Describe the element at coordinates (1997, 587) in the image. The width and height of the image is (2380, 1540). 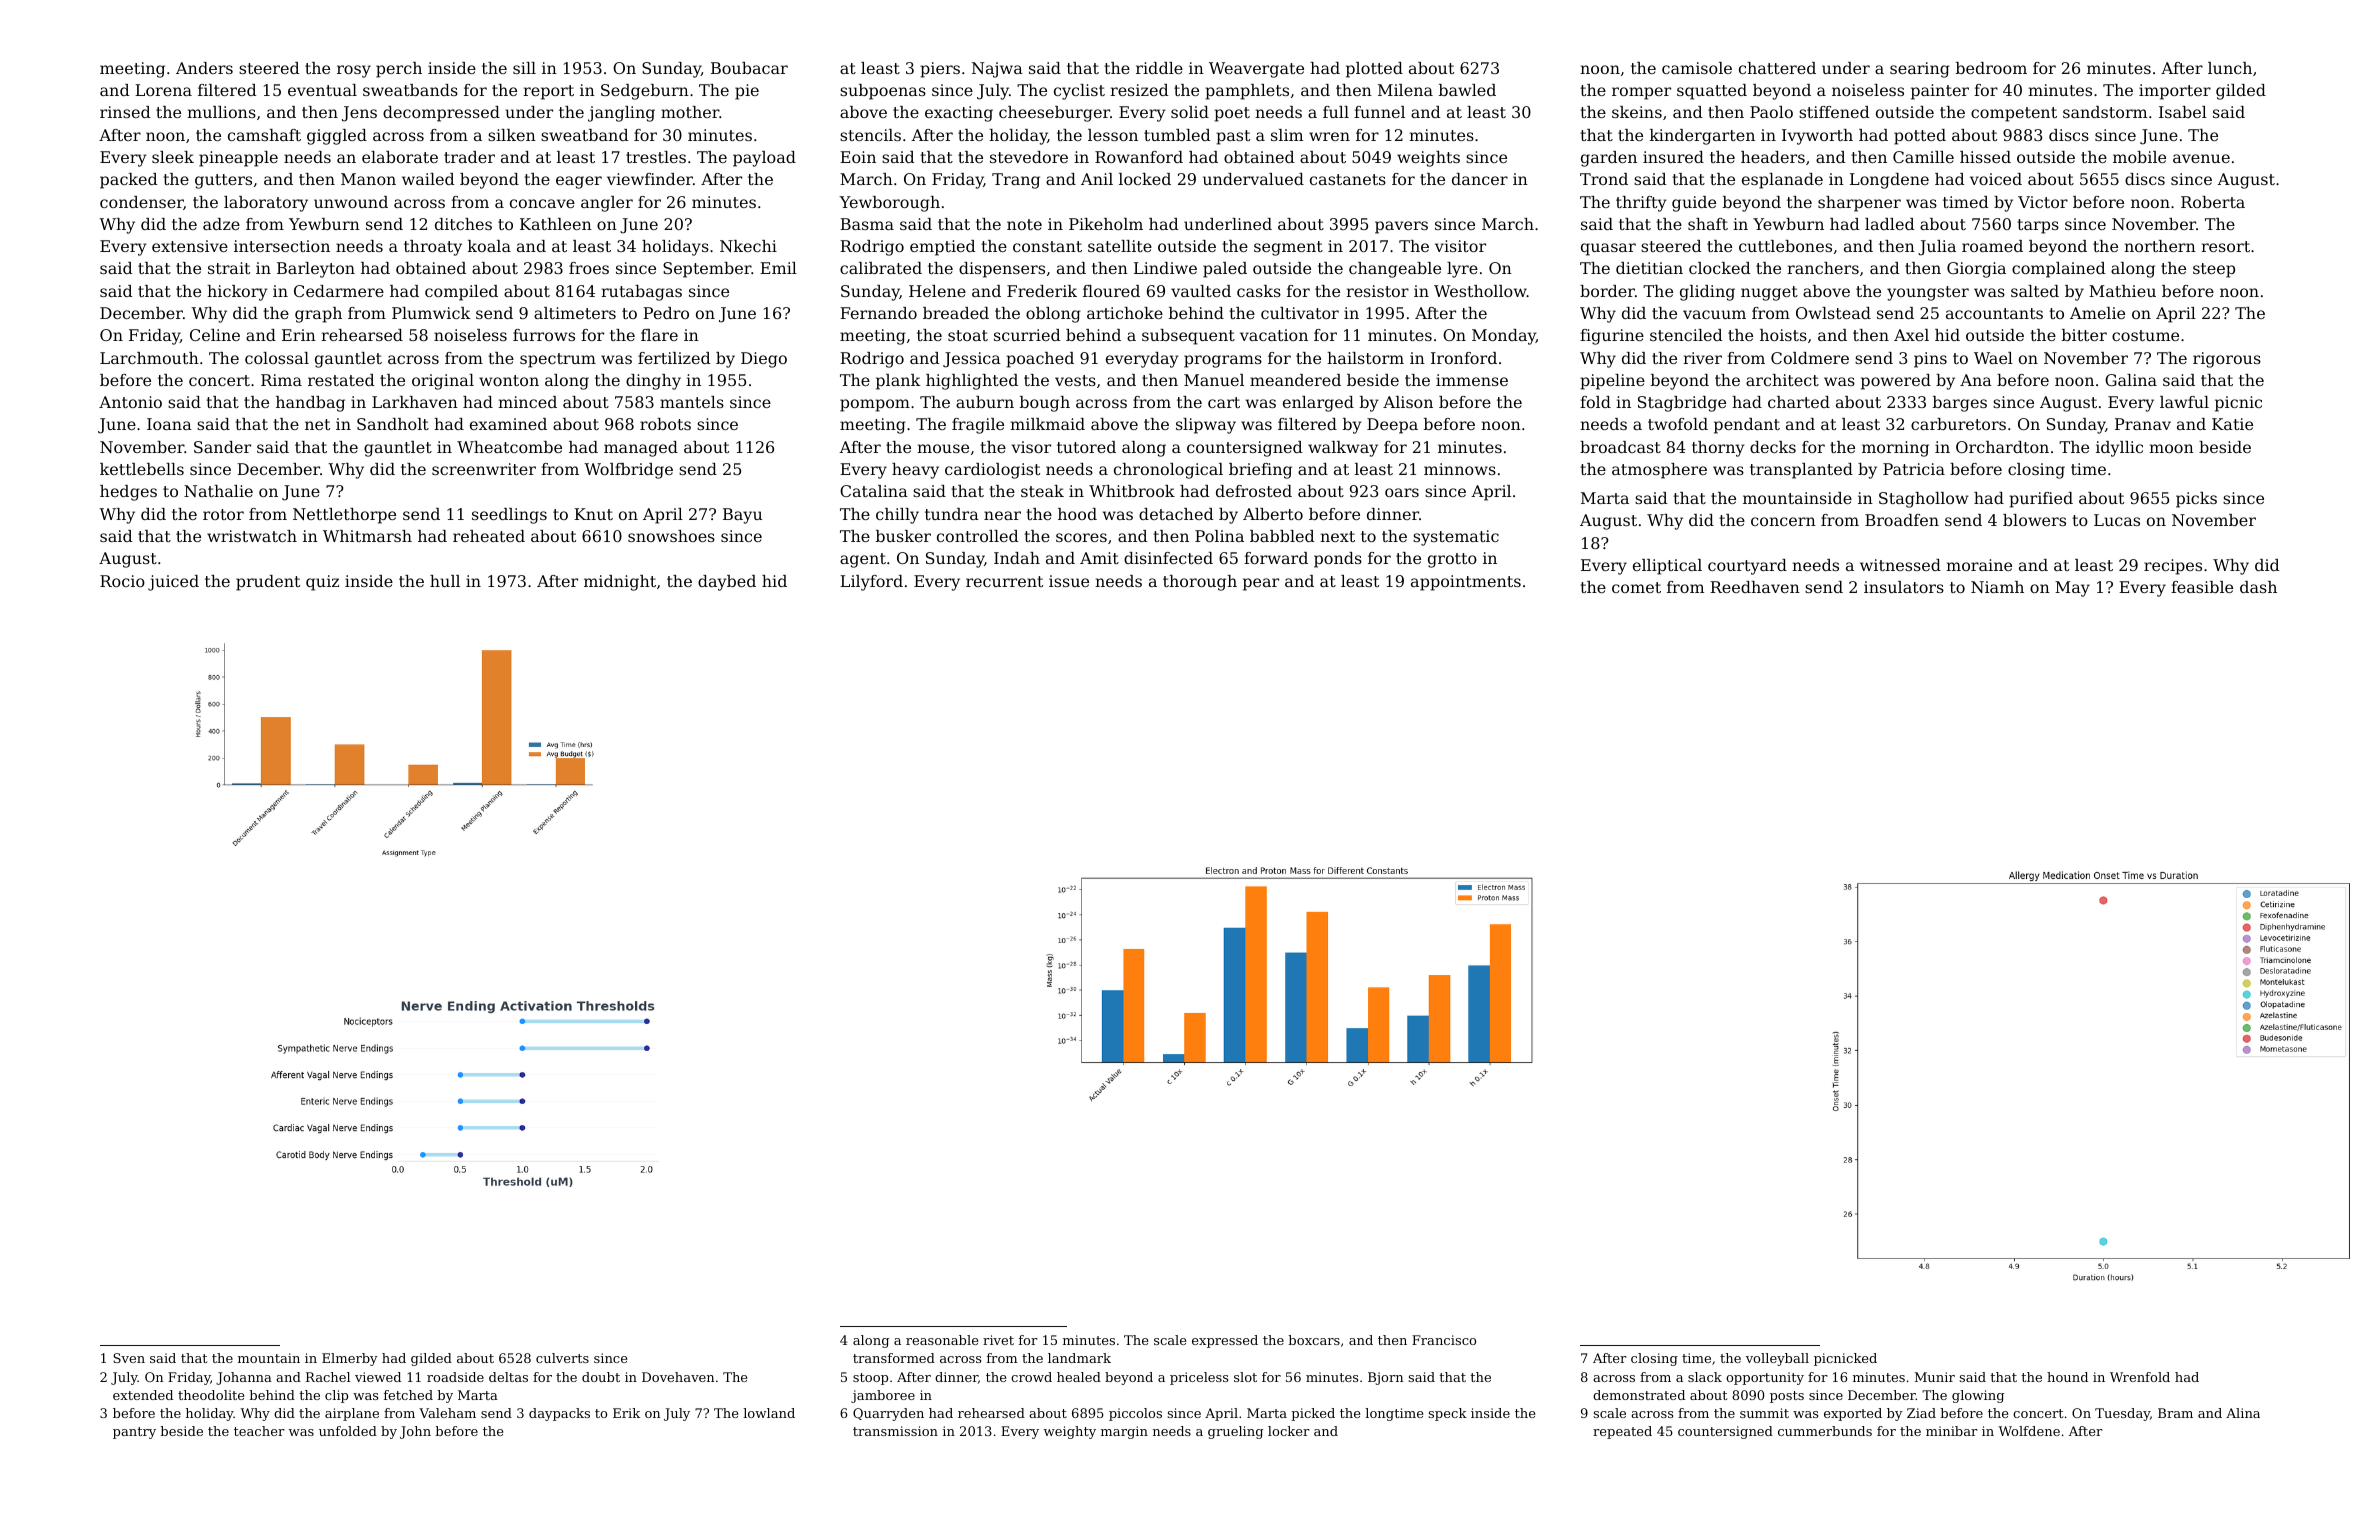
I see `Niamh` at that location.
